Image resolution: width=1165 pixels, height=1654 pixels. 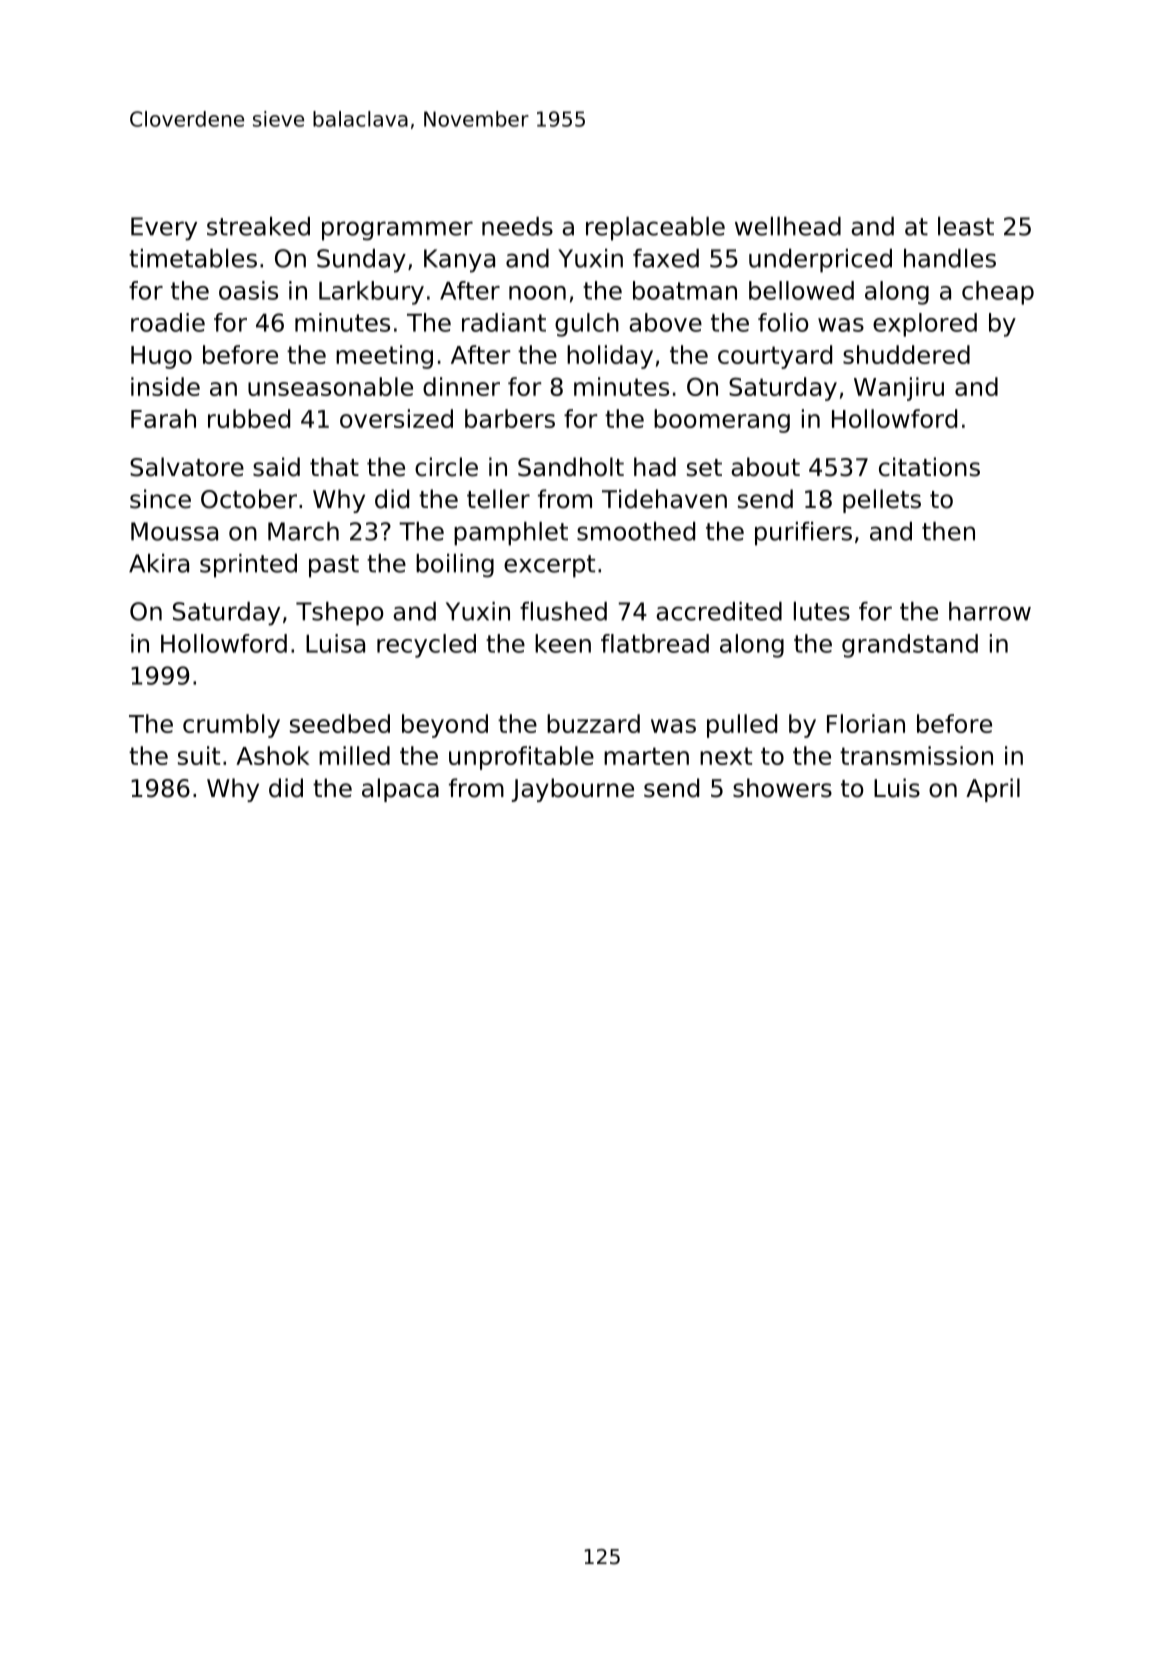 What do you see at coordinates (998, 293) in the image?
I see `cheap` at bounding box center [998, 293].
